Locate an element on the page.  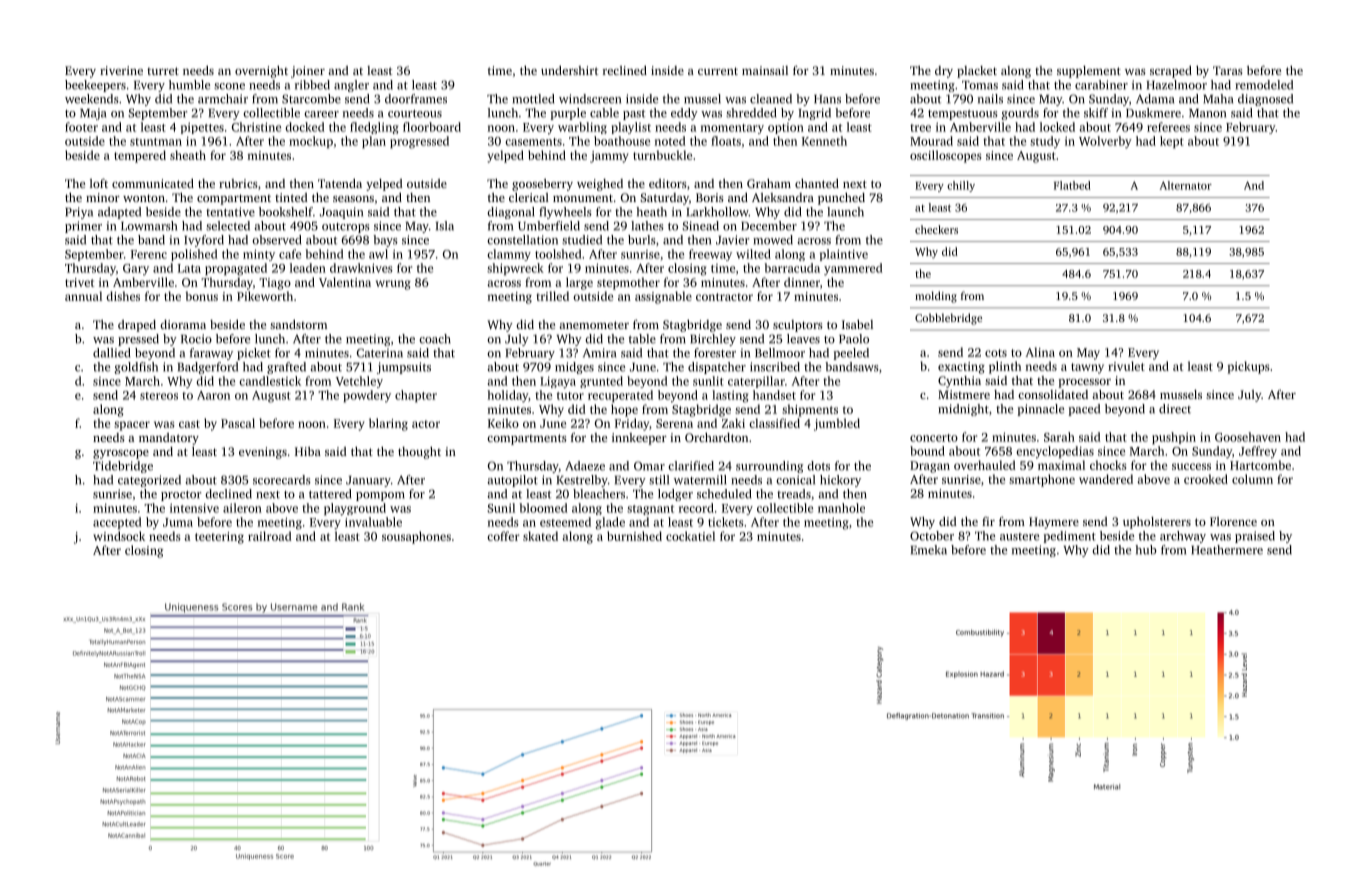
oscilloscopes is located at coordinates (945, 156).
